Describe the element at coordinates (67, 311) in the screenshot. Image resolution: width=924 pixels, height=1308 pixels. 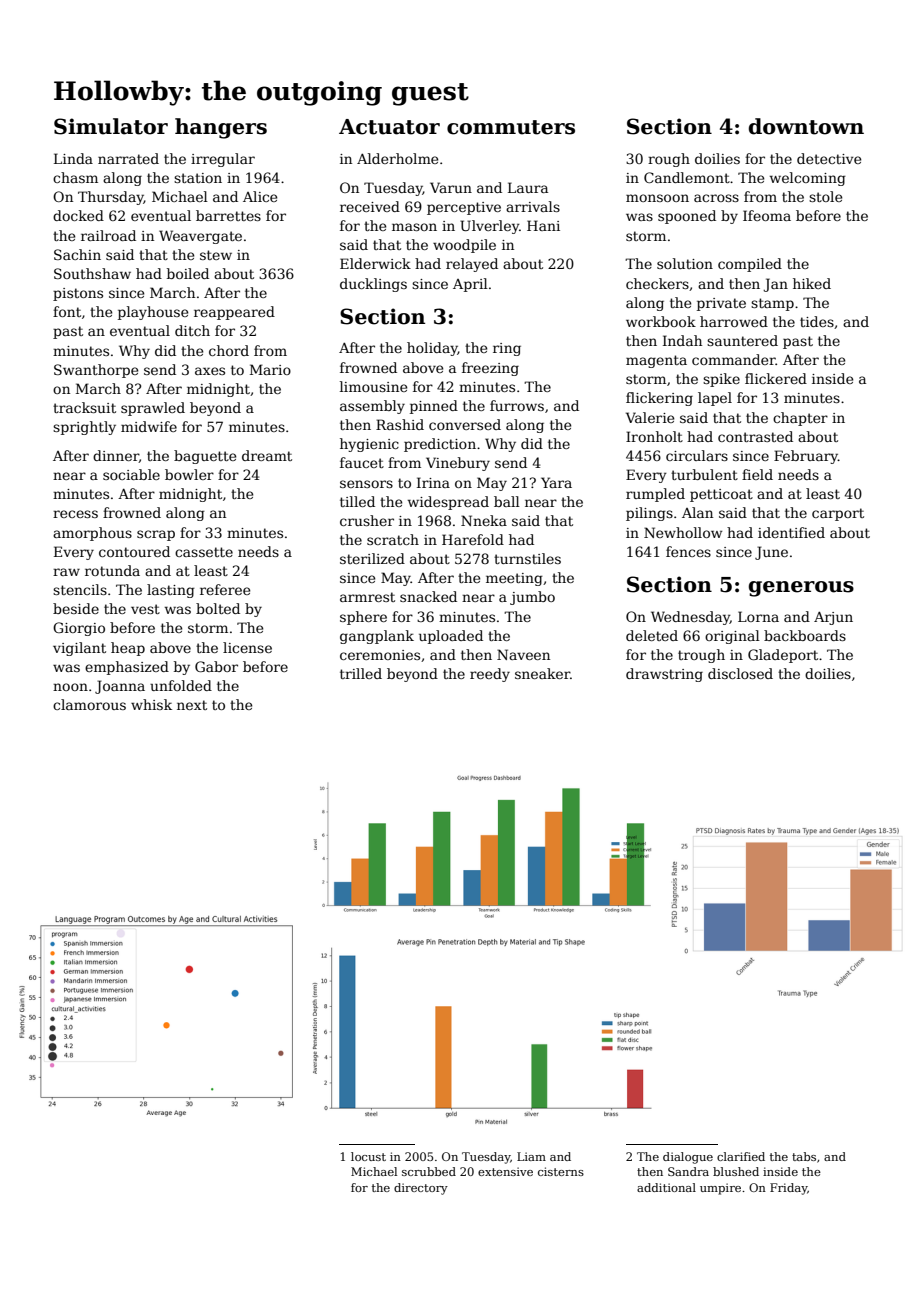
I see `font` at that location.
